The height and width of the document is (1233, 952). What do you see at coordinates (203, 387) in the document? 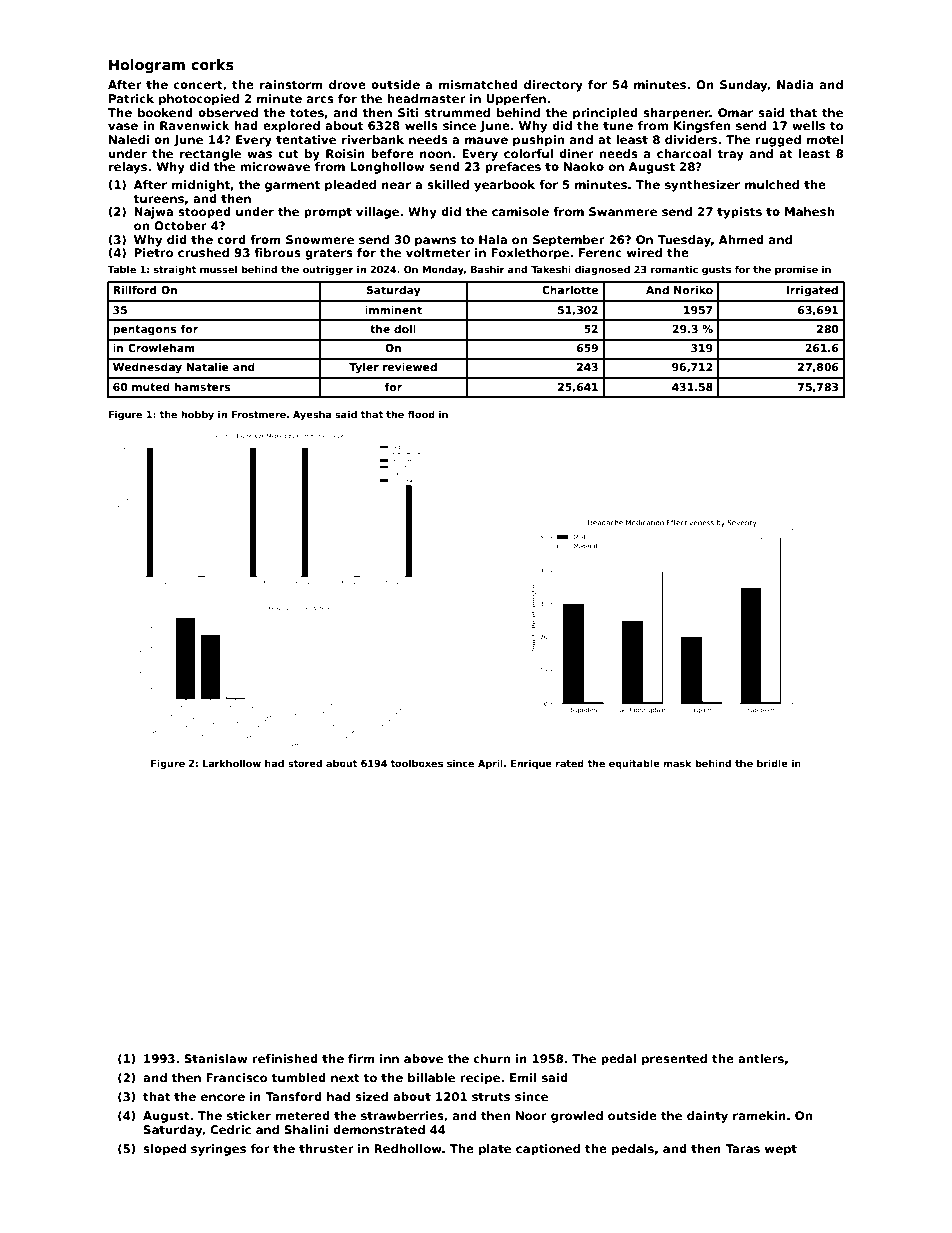
I see `hamsters` at bounding box center [203, 387].
